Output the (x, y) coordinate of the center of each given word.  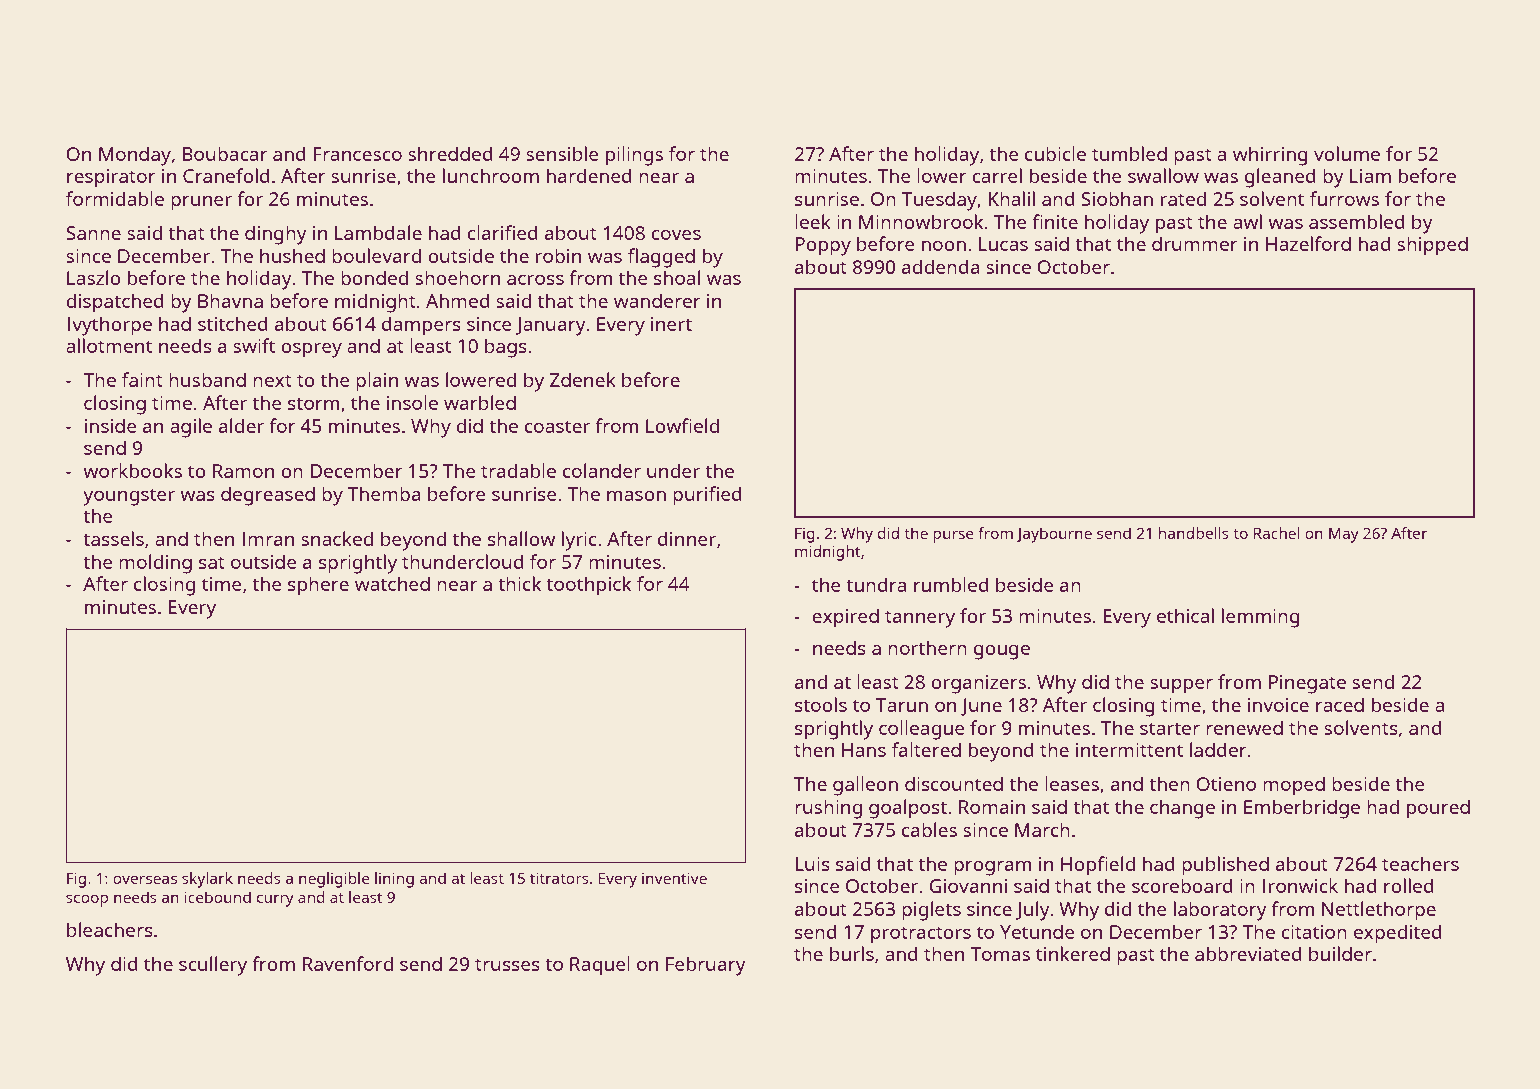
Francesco (358, 154)
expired (845, 618)
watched (392, 583)
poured (1438, 809)
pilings (634, 156)
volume (1347, 153)
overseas (145, 879)
